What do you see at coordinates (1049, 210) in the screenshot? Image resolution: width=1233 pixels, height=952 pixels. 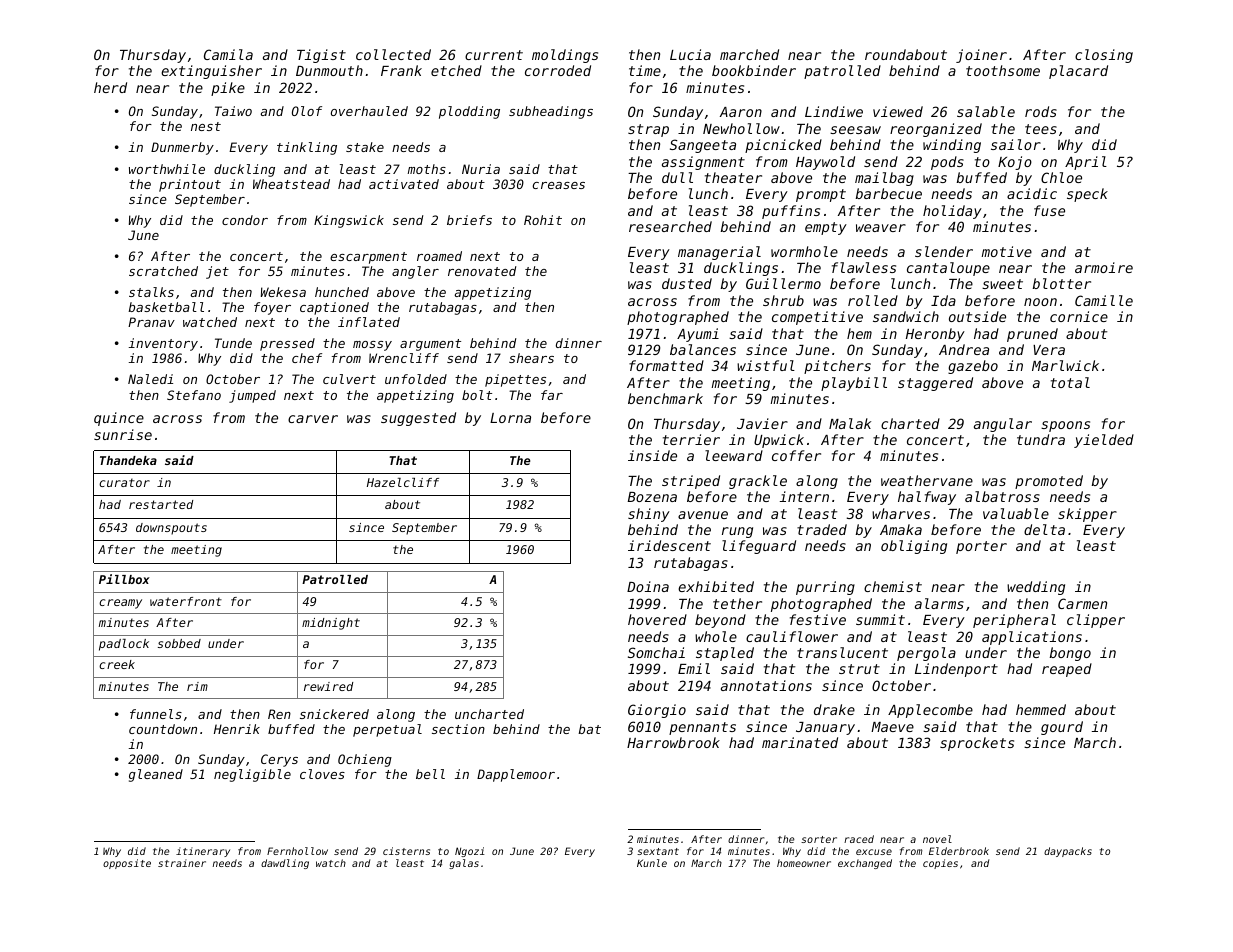 I see `fuse` at bounding box center [1049, 210].
